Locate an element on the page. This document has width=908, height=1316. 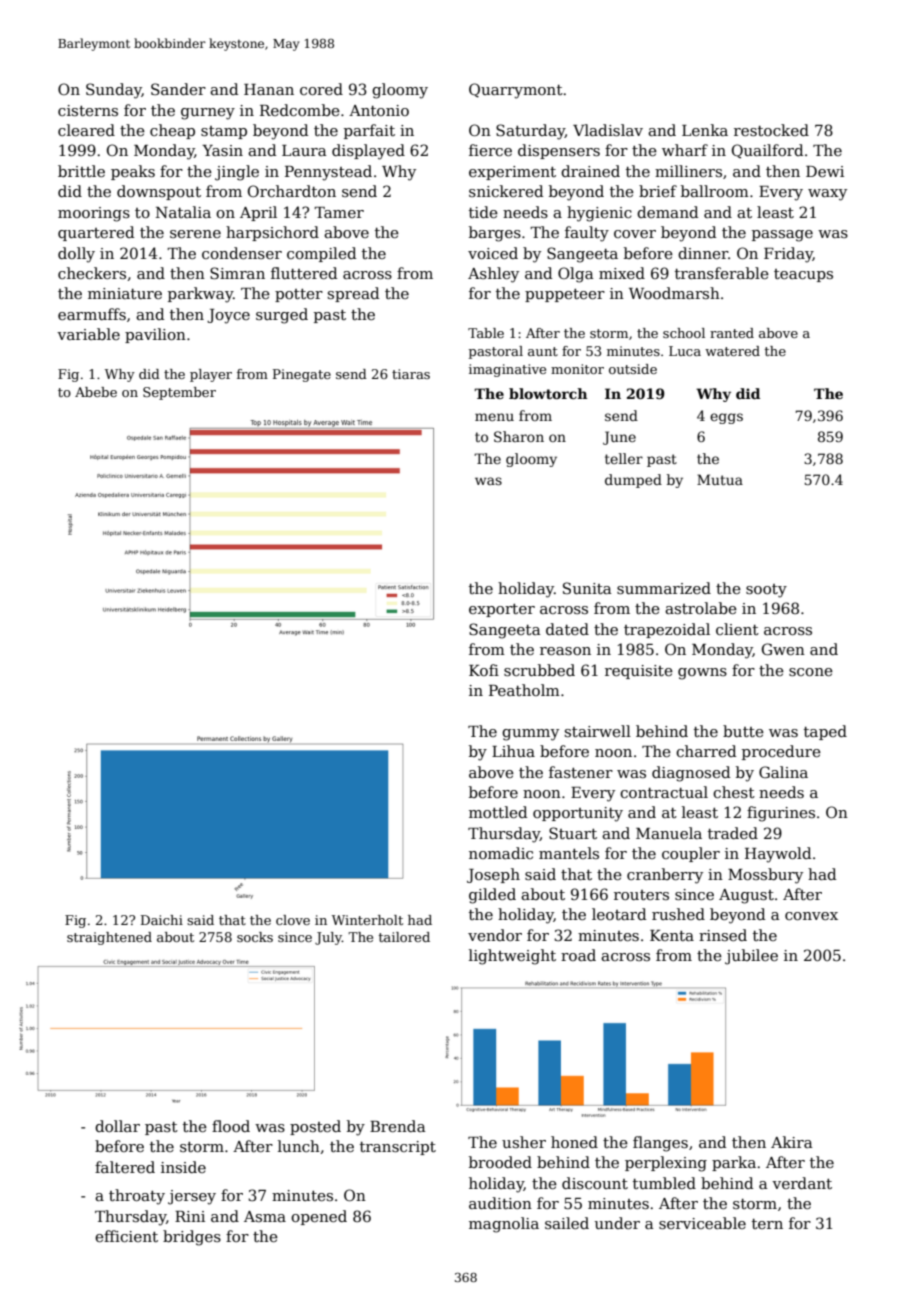
jubilee is located at coordinates (751, 957).
